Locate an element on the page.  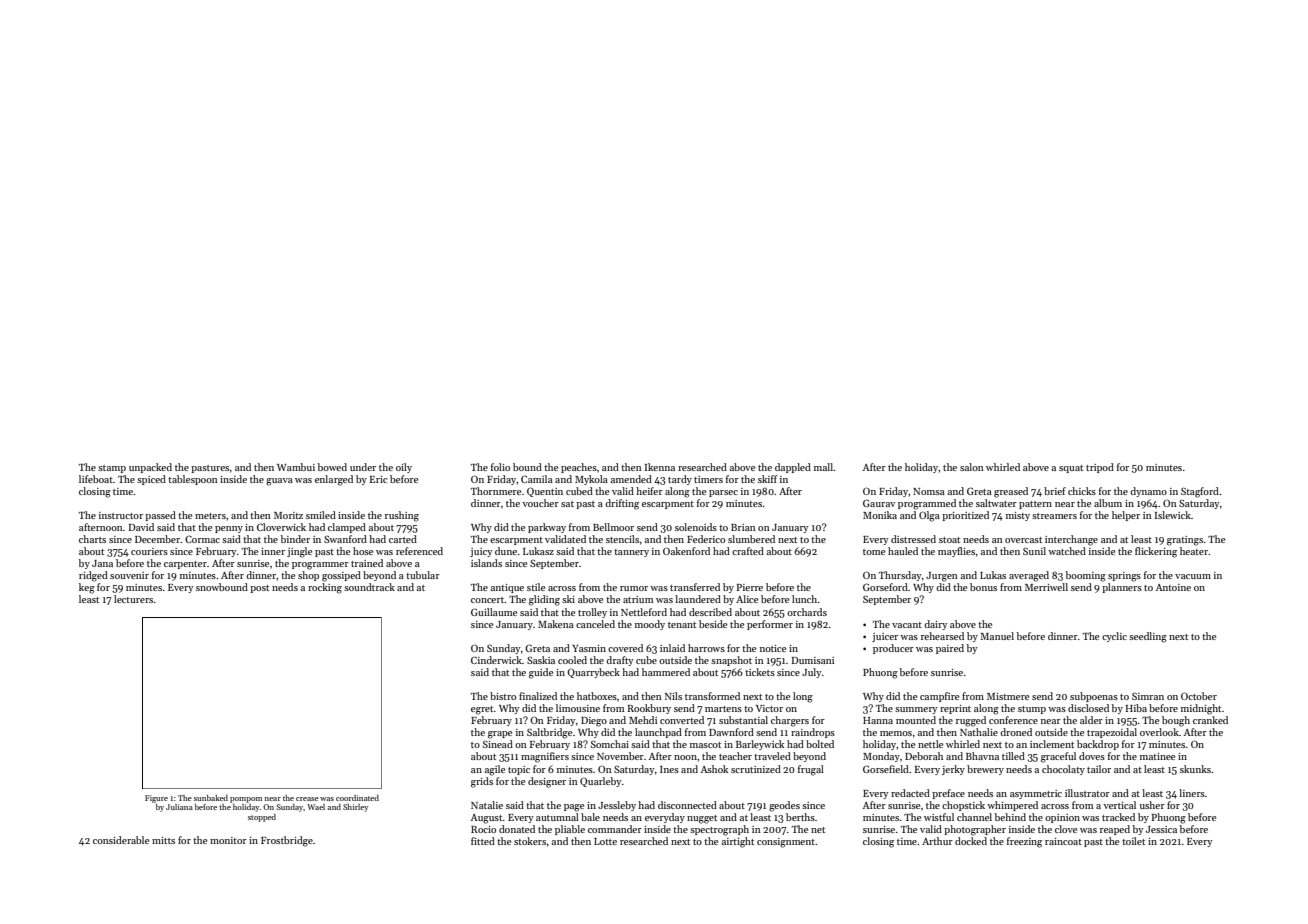
Dumisani is located at coordinates (813, 660).
